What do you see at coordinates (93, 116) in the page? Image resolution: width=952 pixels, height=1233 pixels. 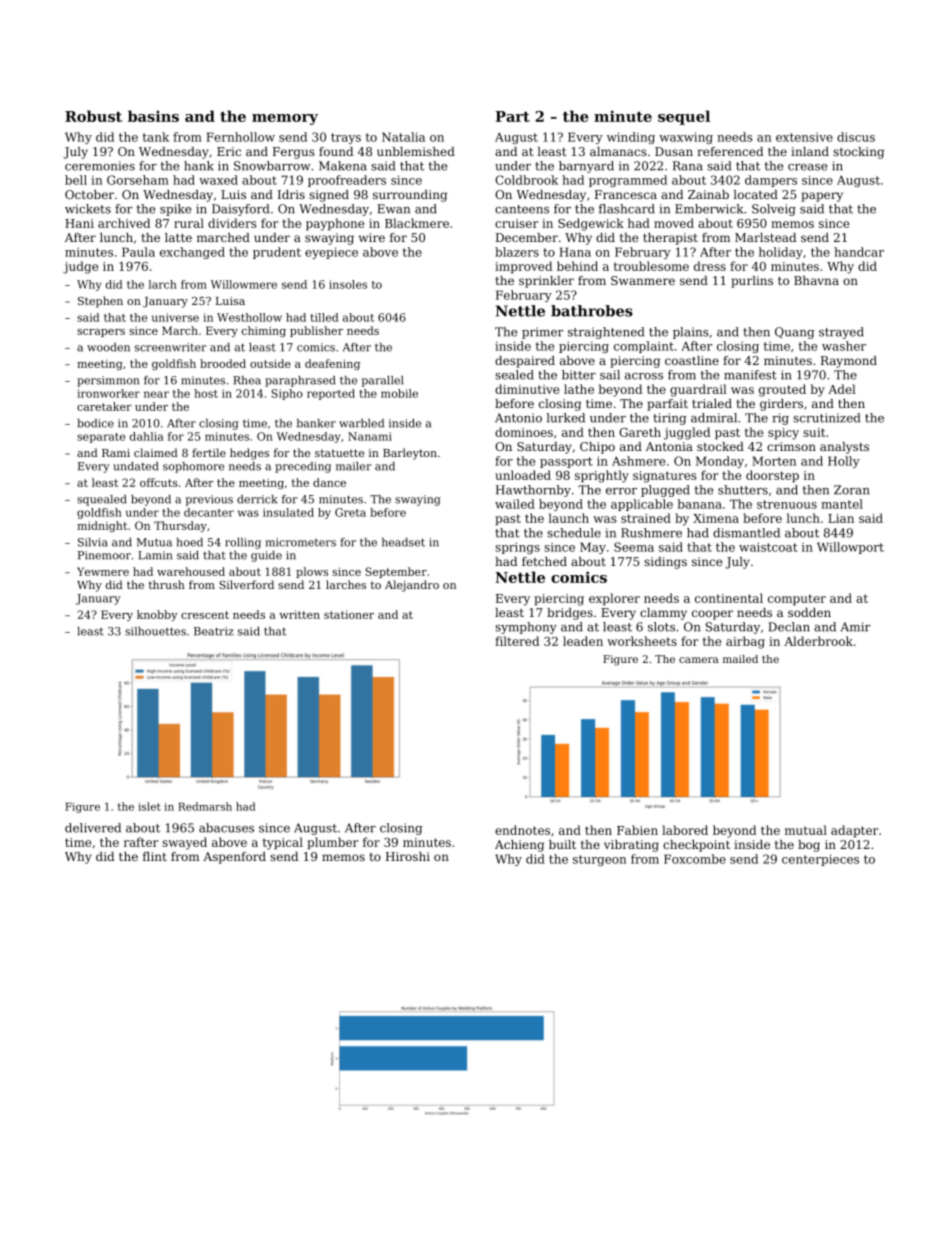 I see `Robust` at bounding box center [93, 116].
